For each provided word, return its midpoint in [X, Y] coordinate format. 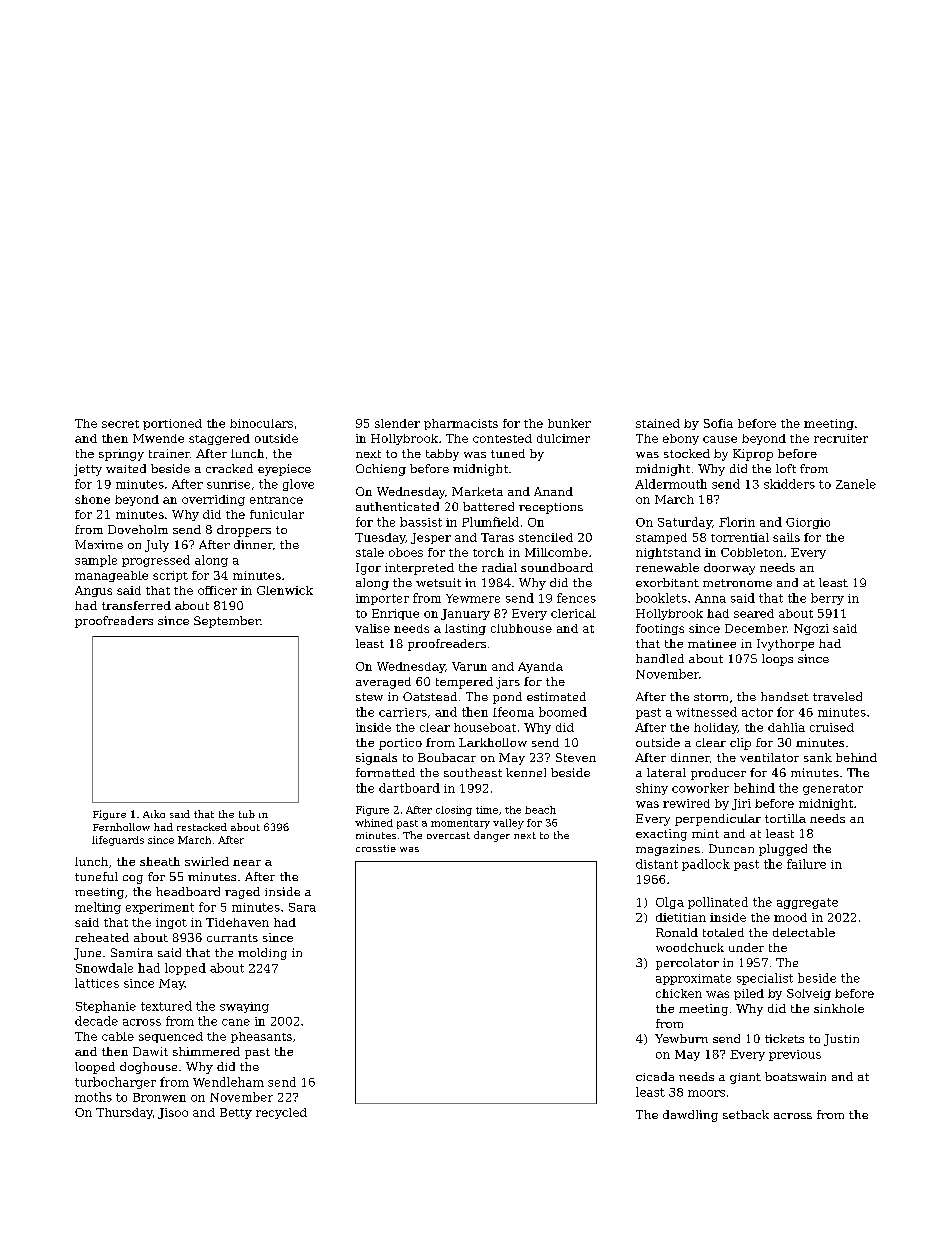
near [247, 863]
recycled [281, 1113]
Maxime [99, 544]
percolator [687, 964]
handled [660, 658]
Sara [302, 907]
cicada [655, 1076]
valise [372, 628]
